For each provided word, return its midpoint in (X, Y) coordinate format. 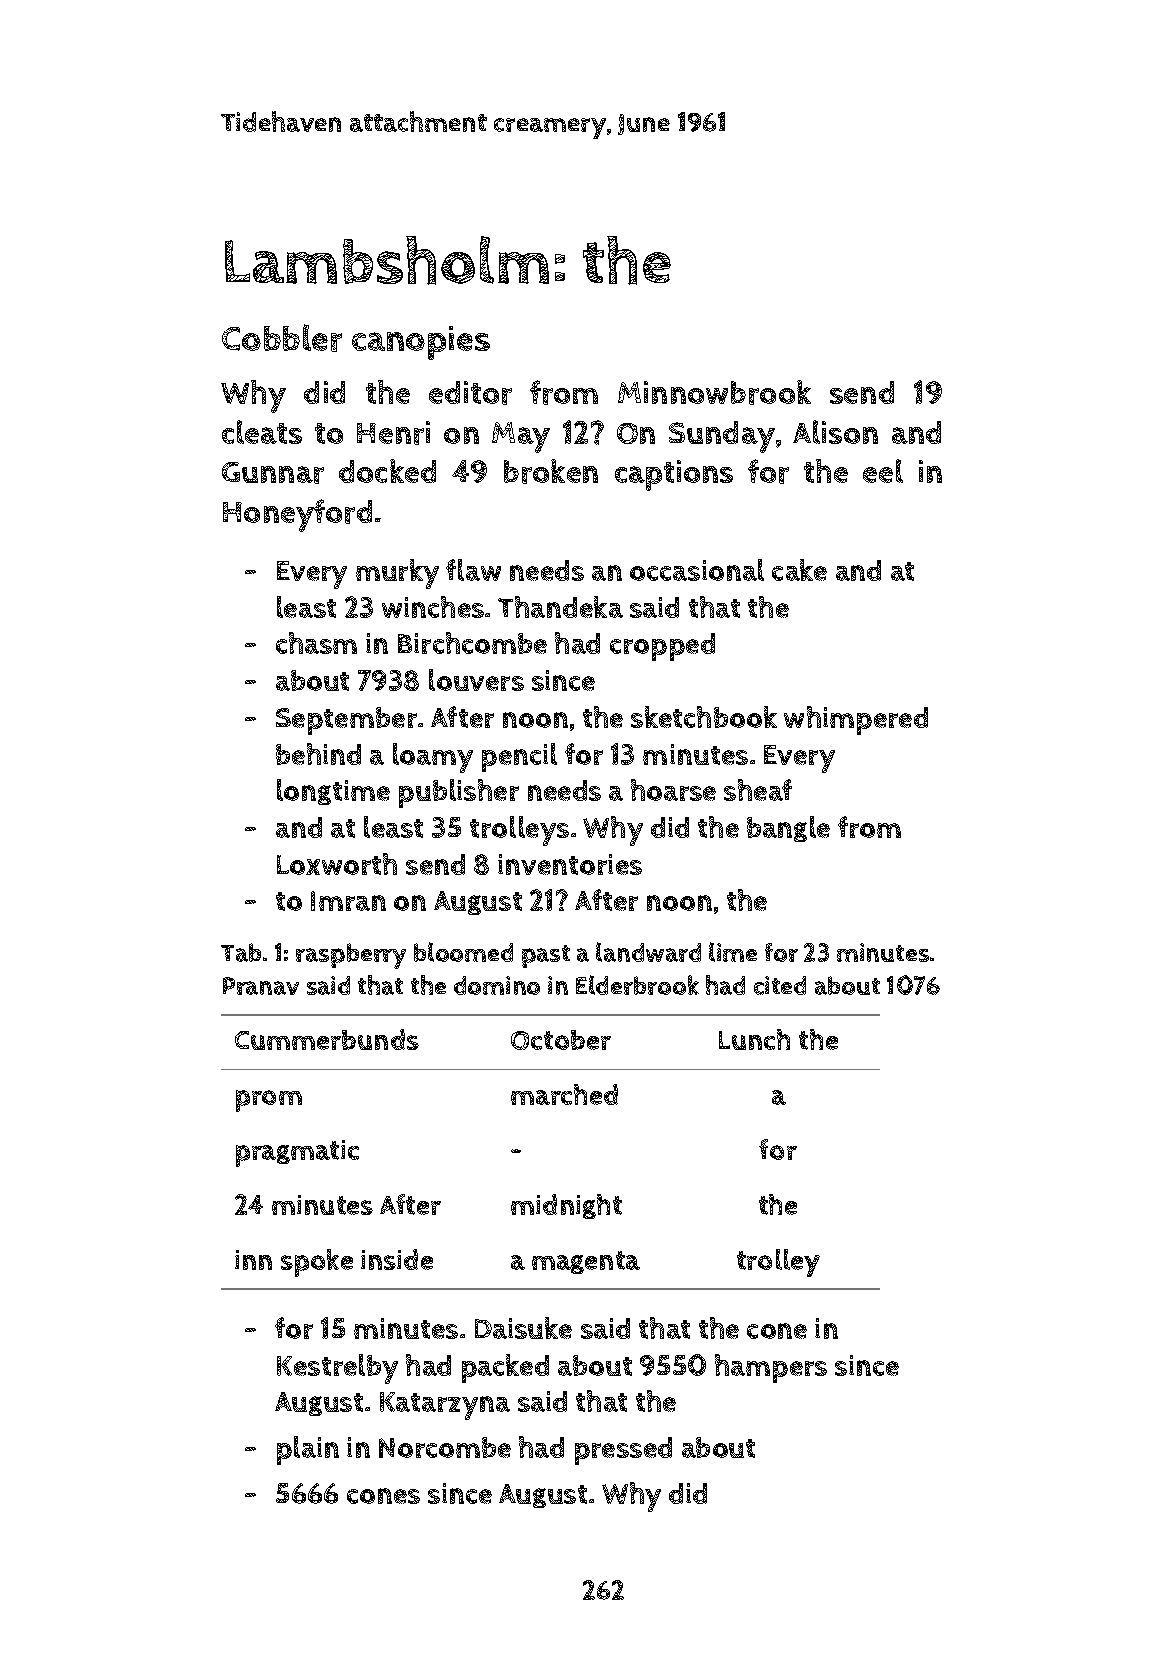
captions (674, 475)
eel (883, 471)
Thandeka (560, 607)
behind (318, 754)
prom (269, 1101)
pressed (623, 1451)
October (561, 1040)
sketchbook (704, 717)
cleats (262, 432)
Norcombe (445, 1447)
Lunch (754, 1039)
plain (308, 1450)
